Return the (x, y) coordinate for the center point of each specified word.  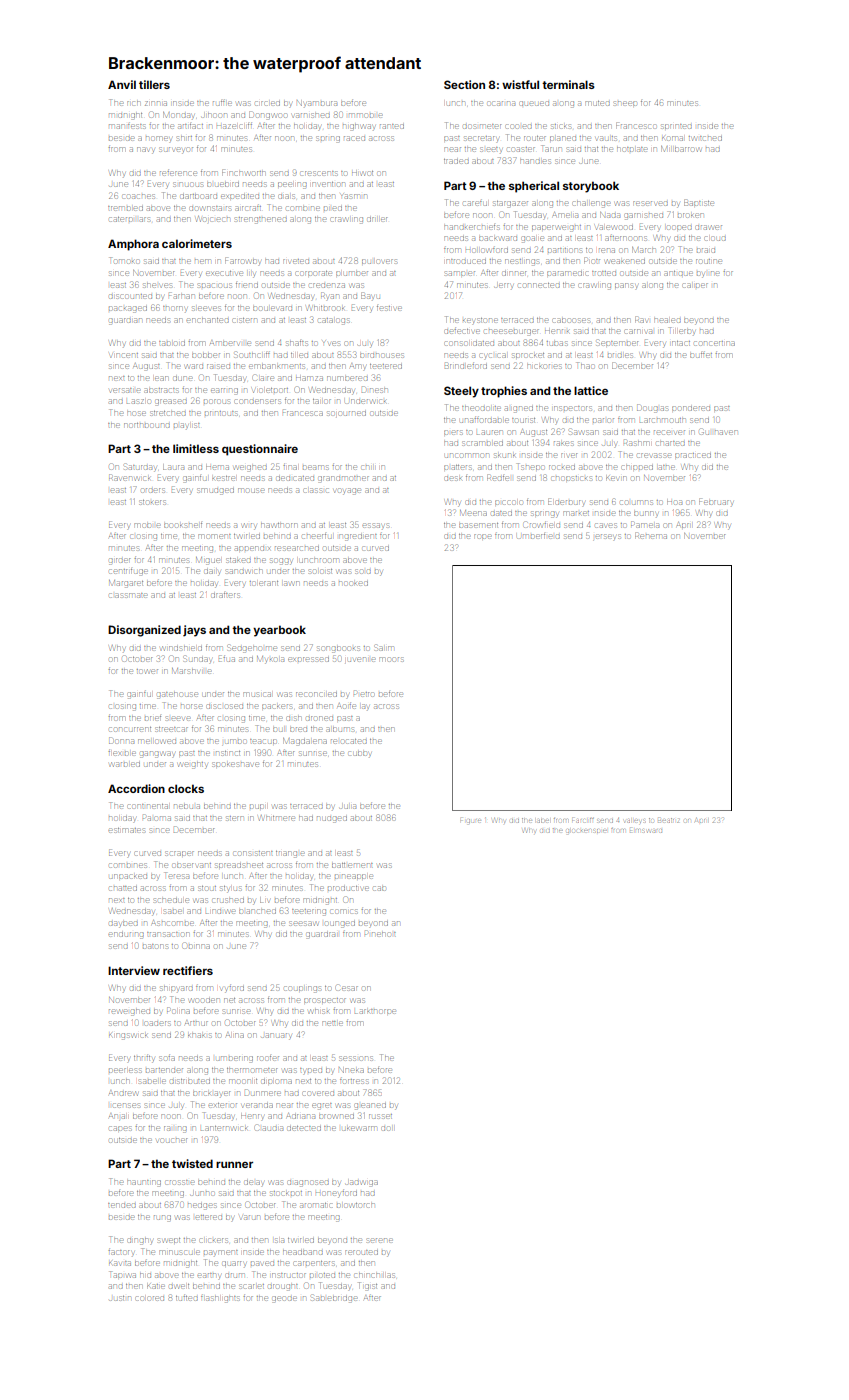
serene (380, 1240)
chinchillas (375, 1275)
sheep (625, 103)
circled (267, 103)
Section (464, 84)
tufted (187, 1298)
